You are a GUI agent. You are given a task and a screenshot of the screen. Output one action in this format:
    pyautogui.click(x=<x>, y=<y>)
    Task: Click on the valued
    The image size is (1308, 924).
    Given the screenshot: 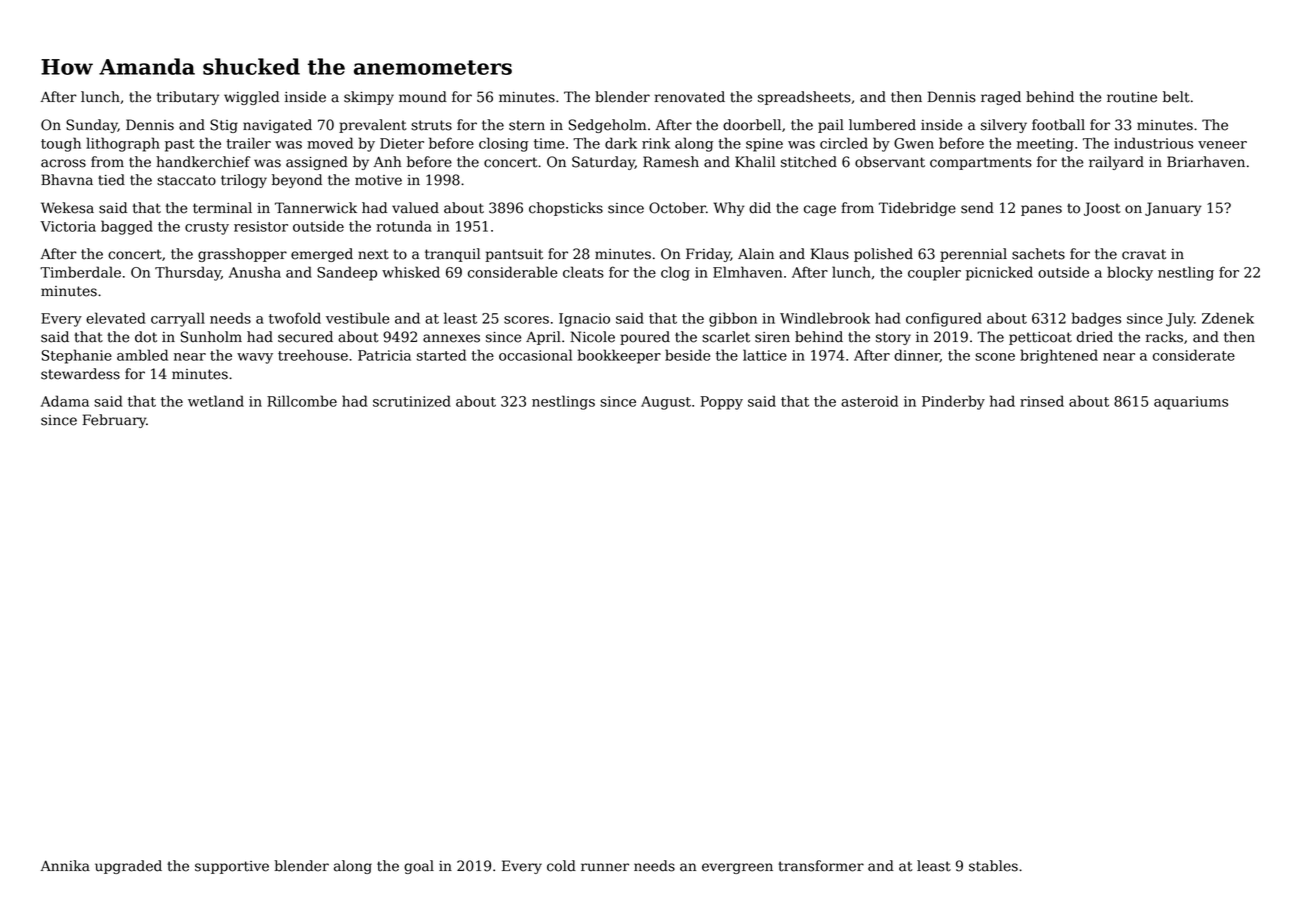 What is the action you would take?
    pyautogui.click(x=415, y=208)
